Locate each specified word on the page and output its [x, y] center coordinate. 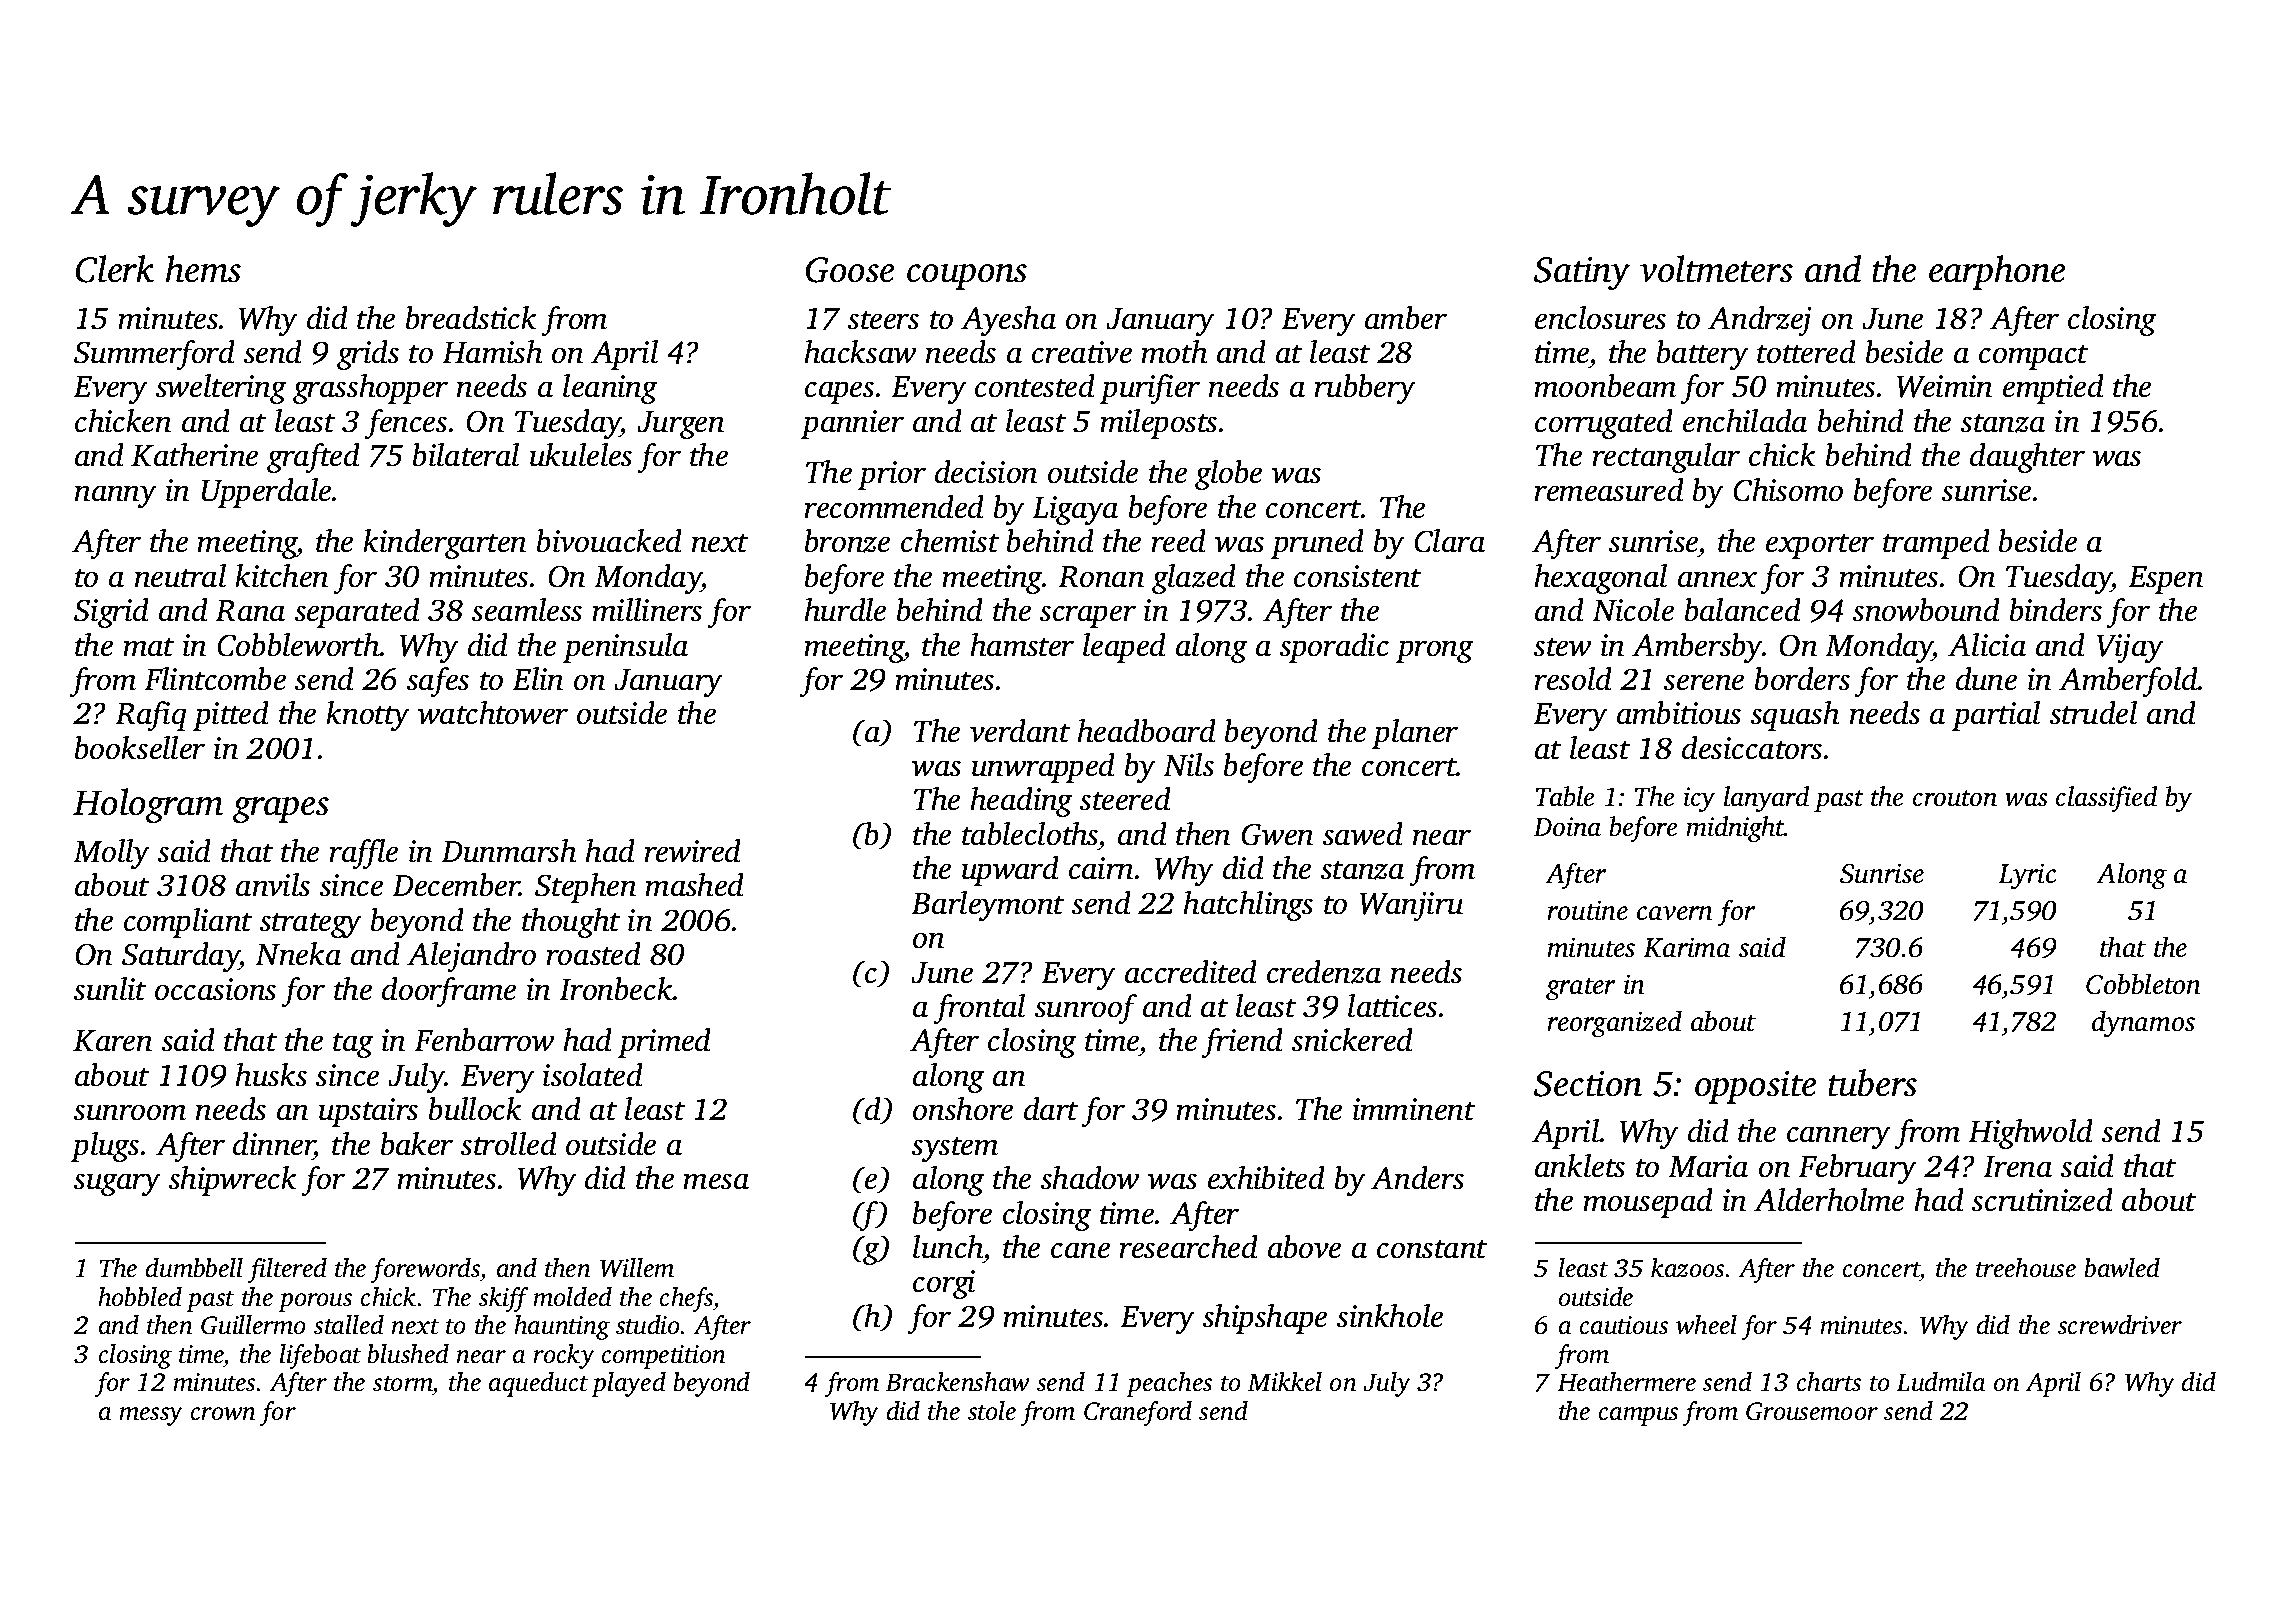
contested [1035, 386]
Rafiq [150, 716]
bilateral [465, 455]
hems [203, 269]
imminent [1414, 1109]
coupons [967, 277]
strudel [2093, 713]
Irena [2017, 1167]
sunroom [130, 1112]
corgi [944, 1284]
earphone [1997, 272]
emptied [2053, 389]
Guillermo [253, 1325]
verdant [1020, 731]
